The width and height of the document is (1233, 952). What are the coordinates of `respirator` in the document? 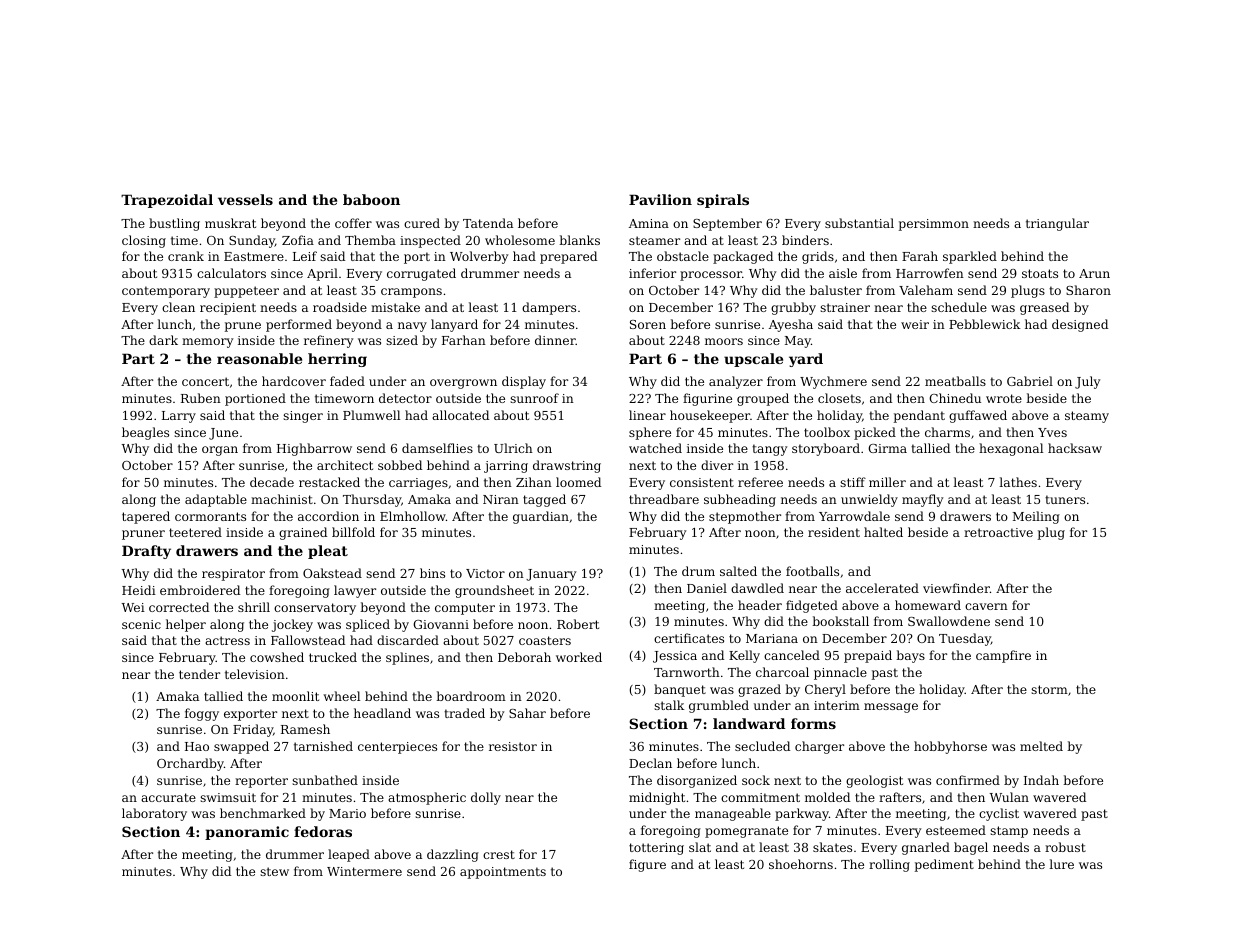 It's located at (233, 575).
